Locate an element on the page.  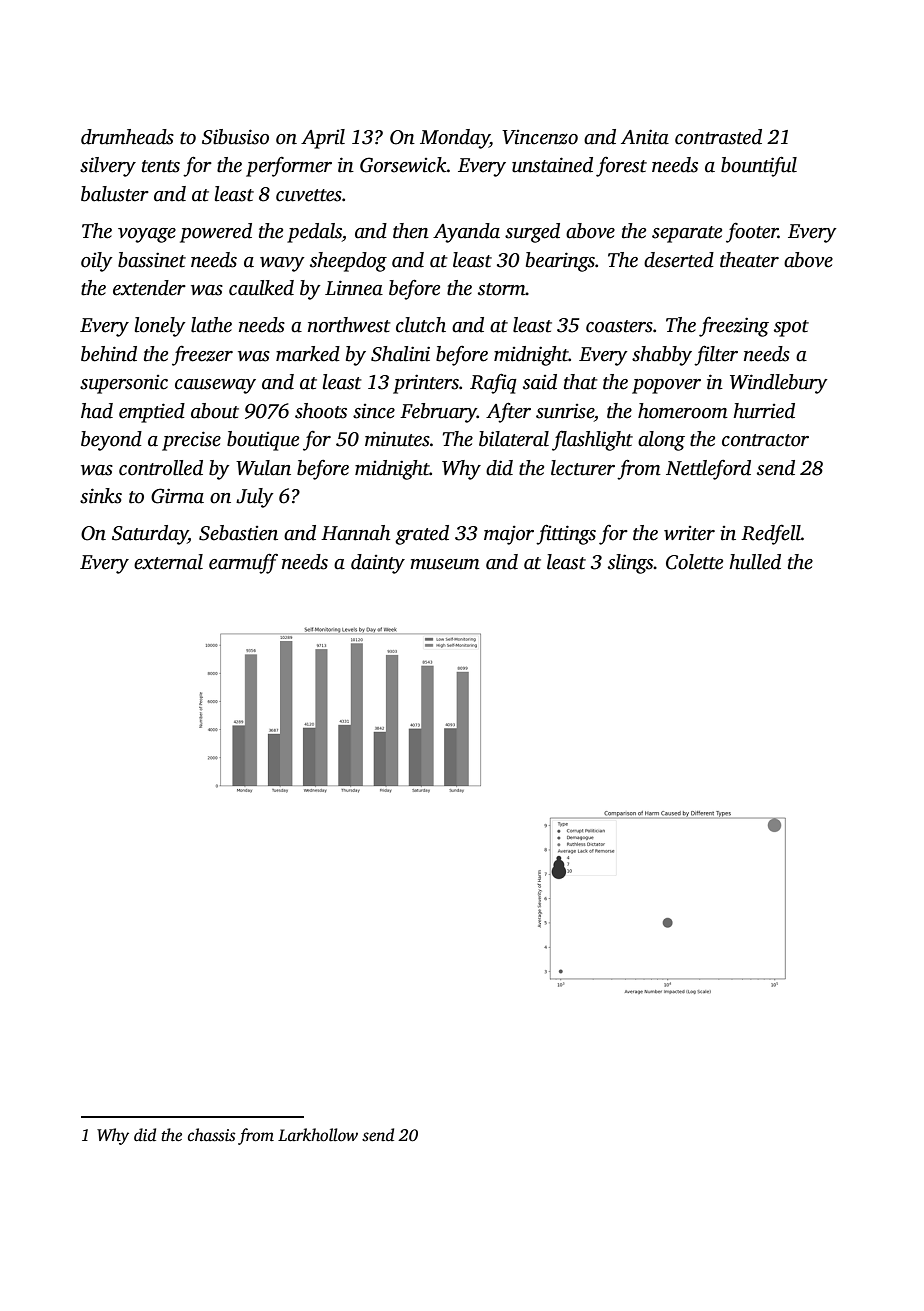
slings is located at coordinates (631, 564).
